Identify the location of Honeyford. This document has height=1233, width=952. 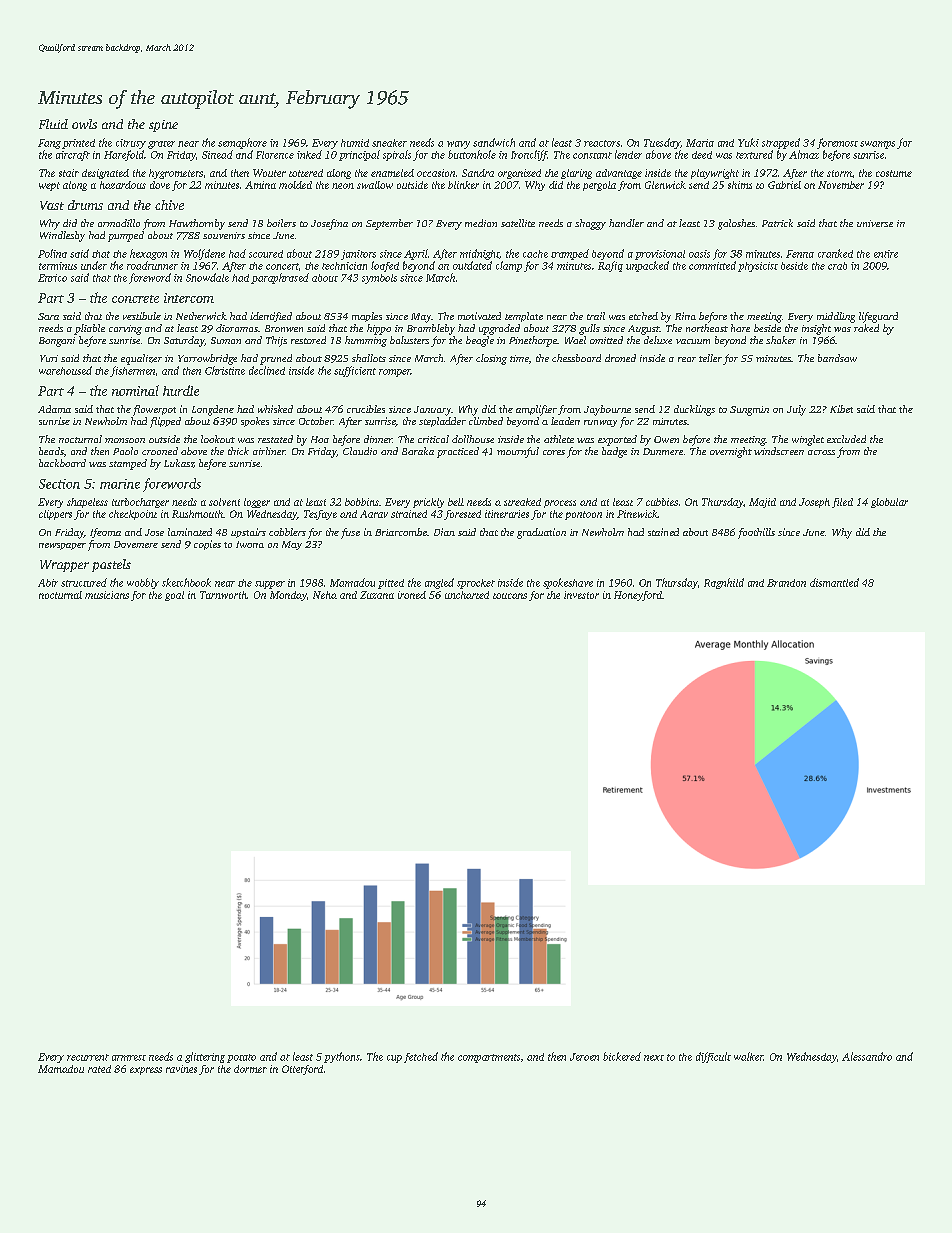
(638, 596).
